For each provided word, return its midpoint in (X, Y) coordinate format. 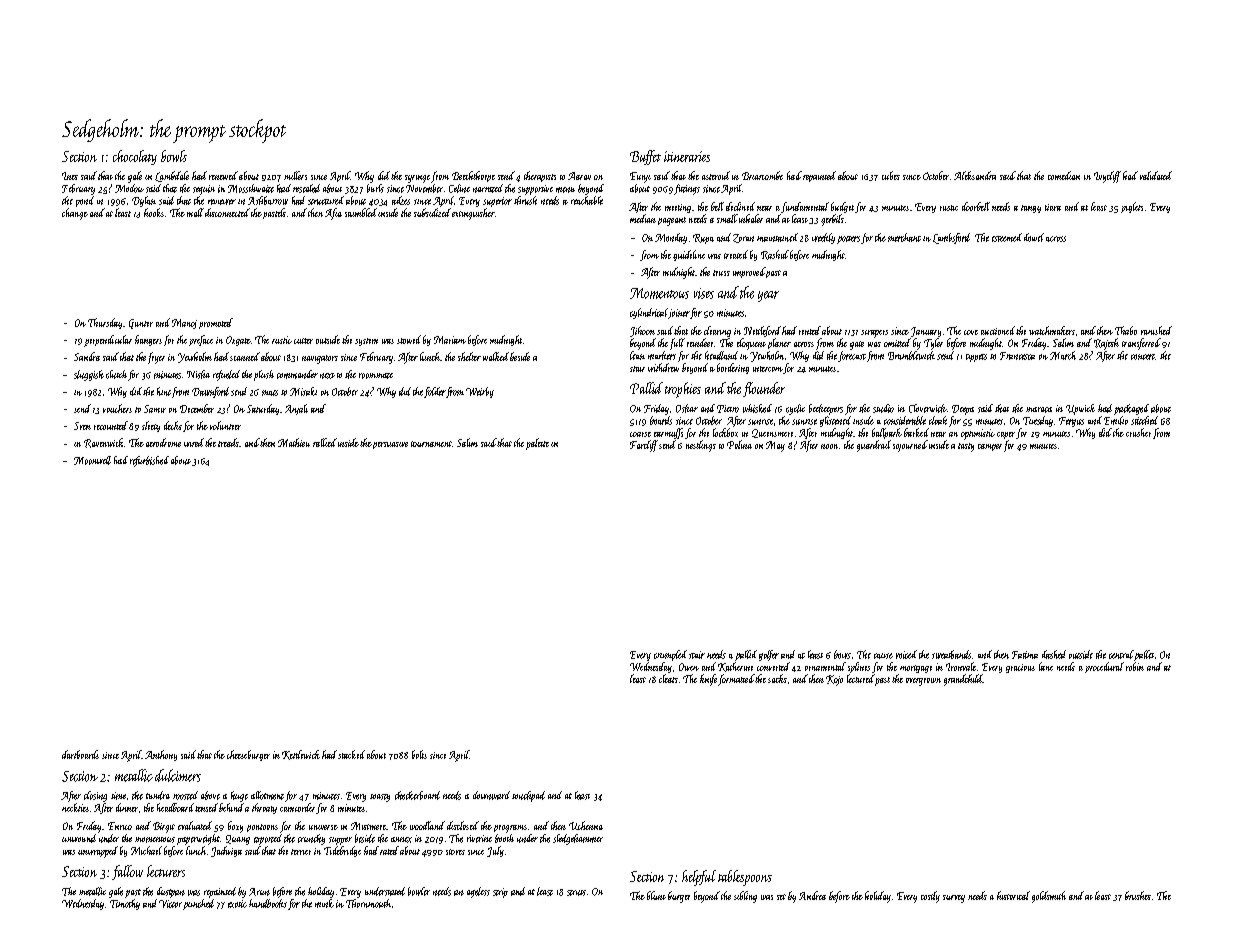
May (775, 446)
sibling (745, 897)
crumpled (670, 655)
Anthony (161, 755)
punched (198, 904)
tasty (966, 447)
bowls (174, 156)
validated (1156, 175)
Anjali (296, 409)
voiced (906, 654)
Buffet (645, 157)
